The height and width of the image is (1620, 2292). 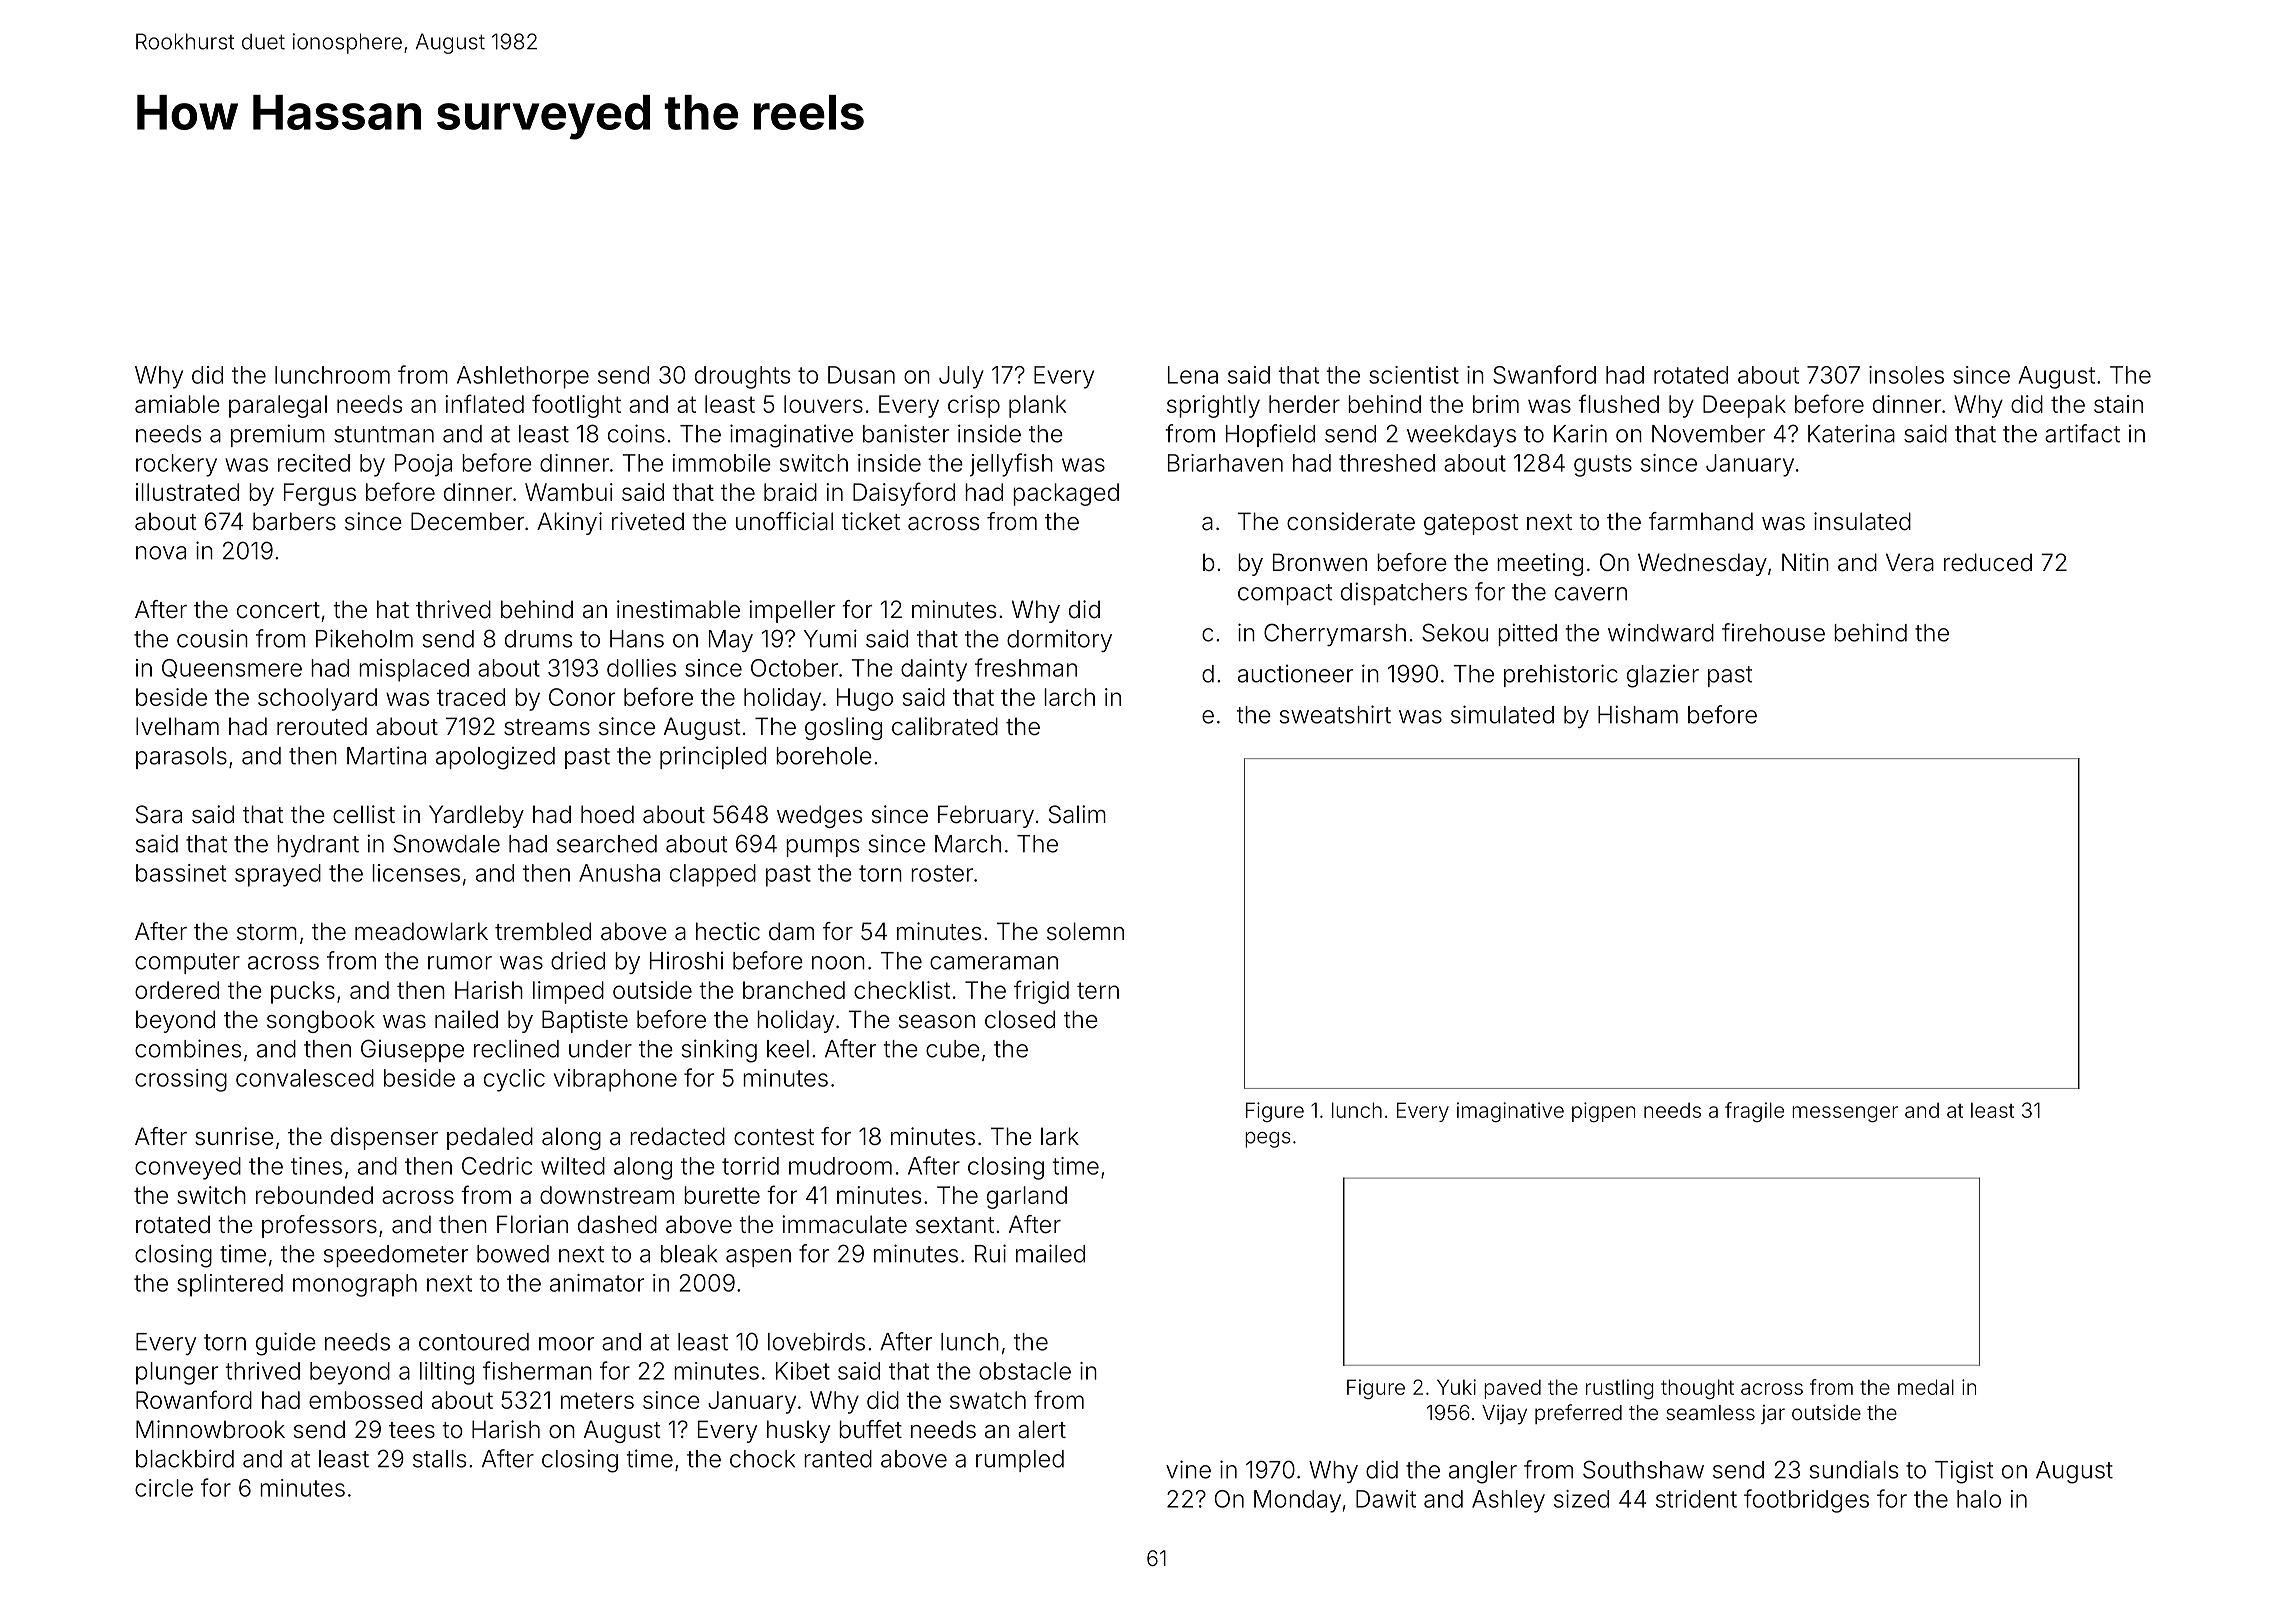 I want to click on herder, so click(x=1304, y=404).
